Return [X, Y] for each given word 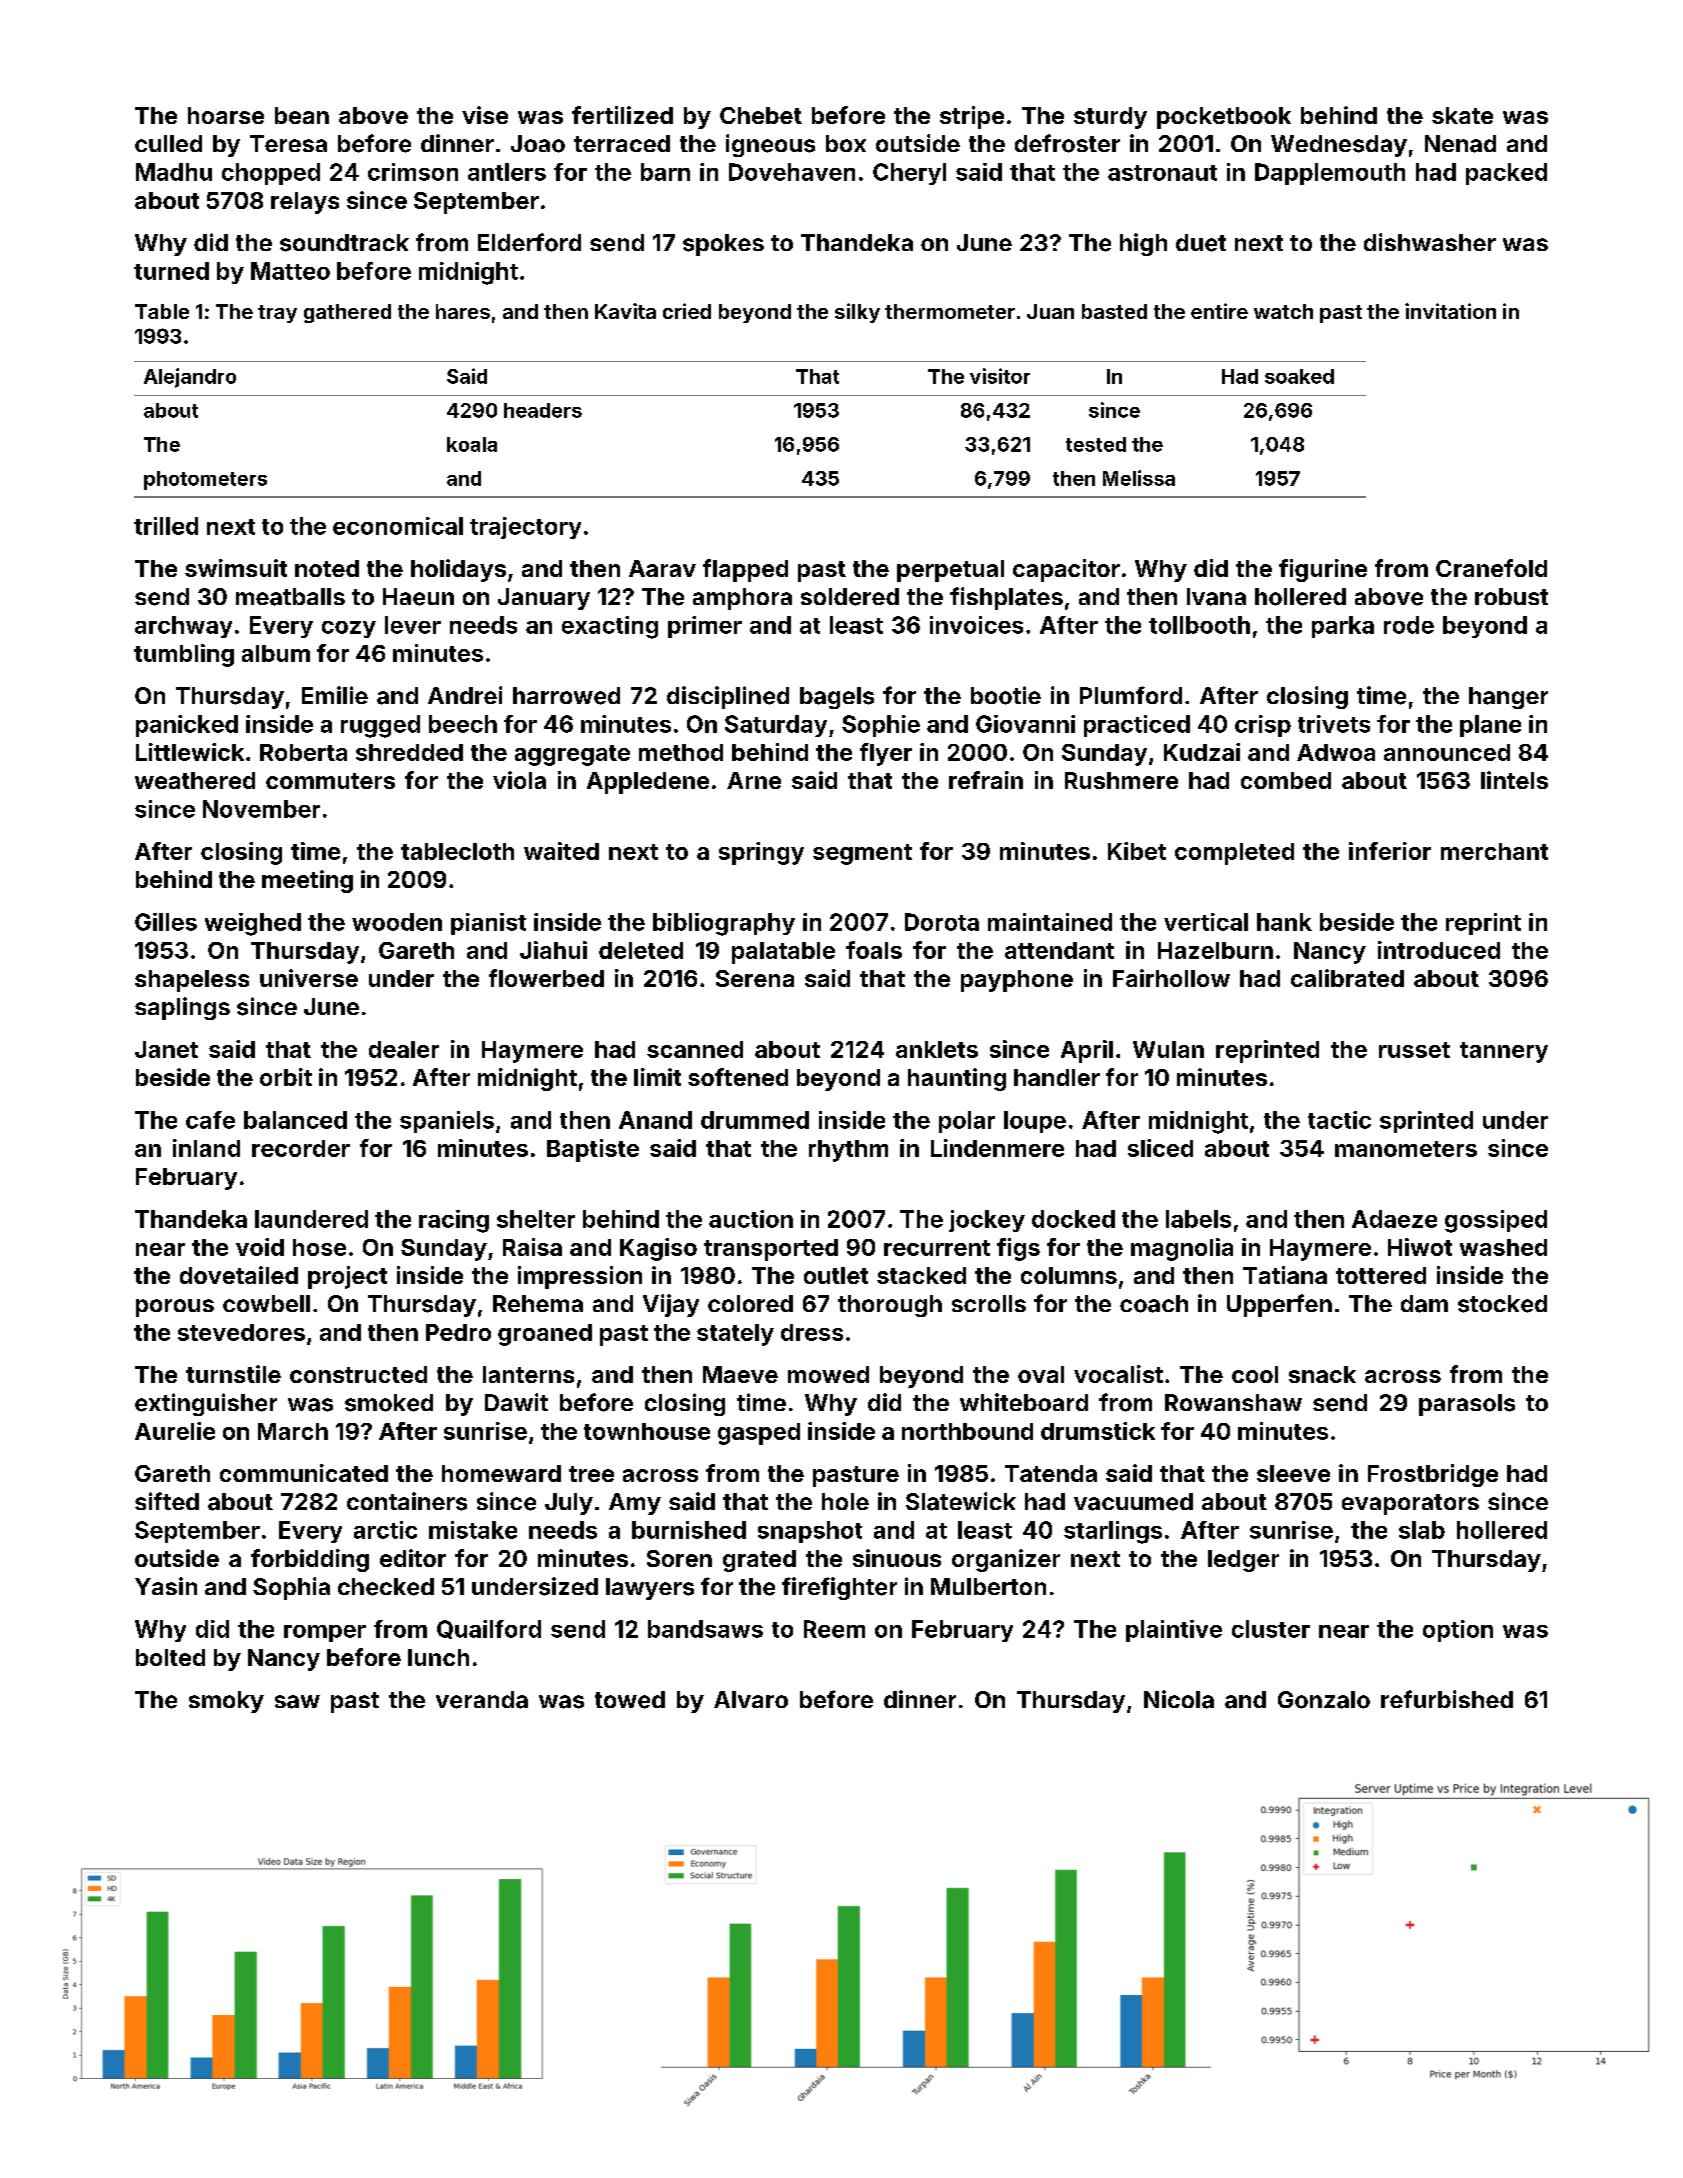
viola [519, 780]
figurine [1323, 570]
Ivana [1216, 597]
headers [543, 410]
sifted [167, 1501]
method [681, 752]
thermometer [950, 311]
